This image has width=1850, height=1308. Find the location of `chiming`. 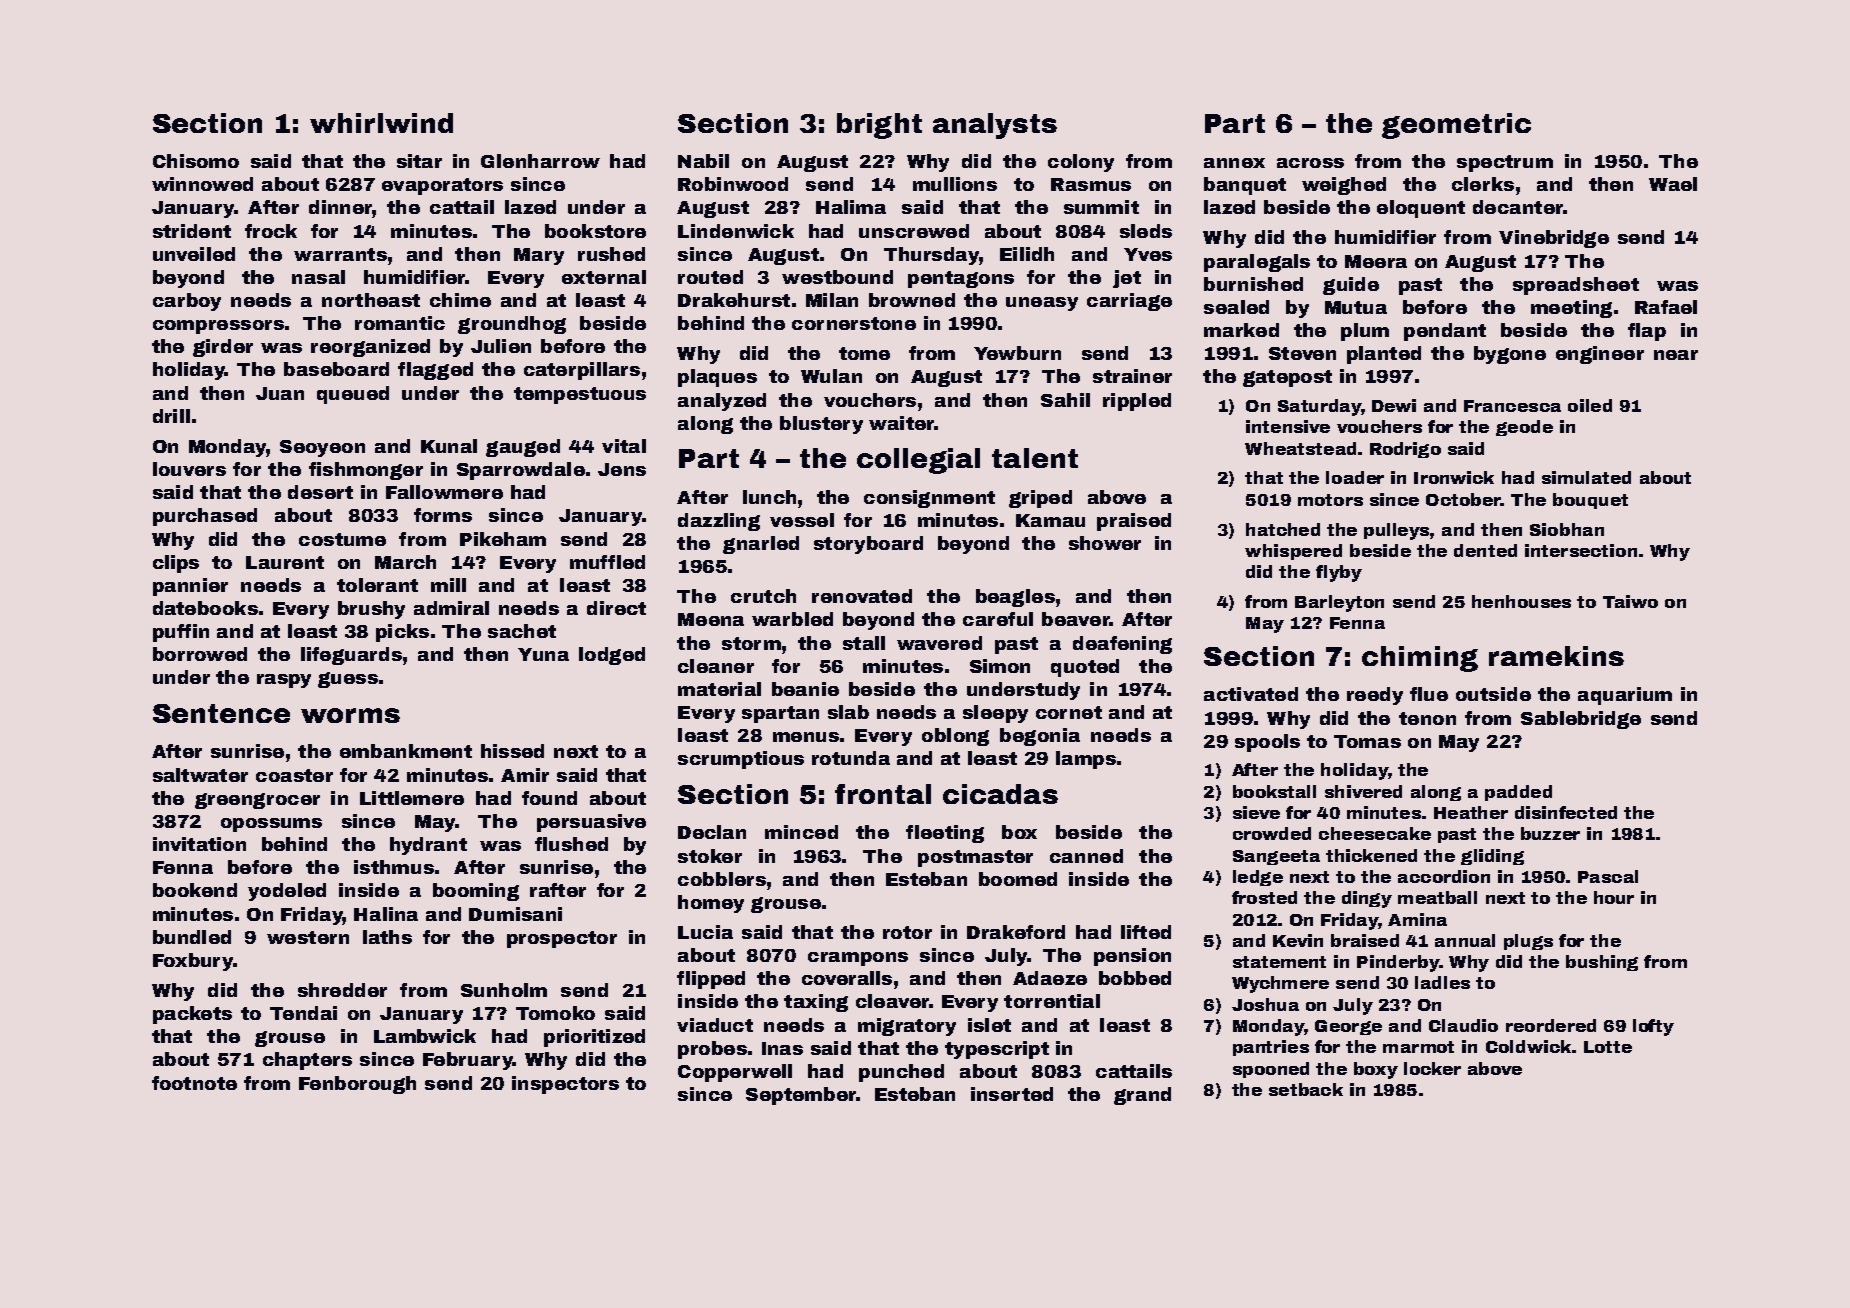

chiming is located at coordinates (1420, 659).
